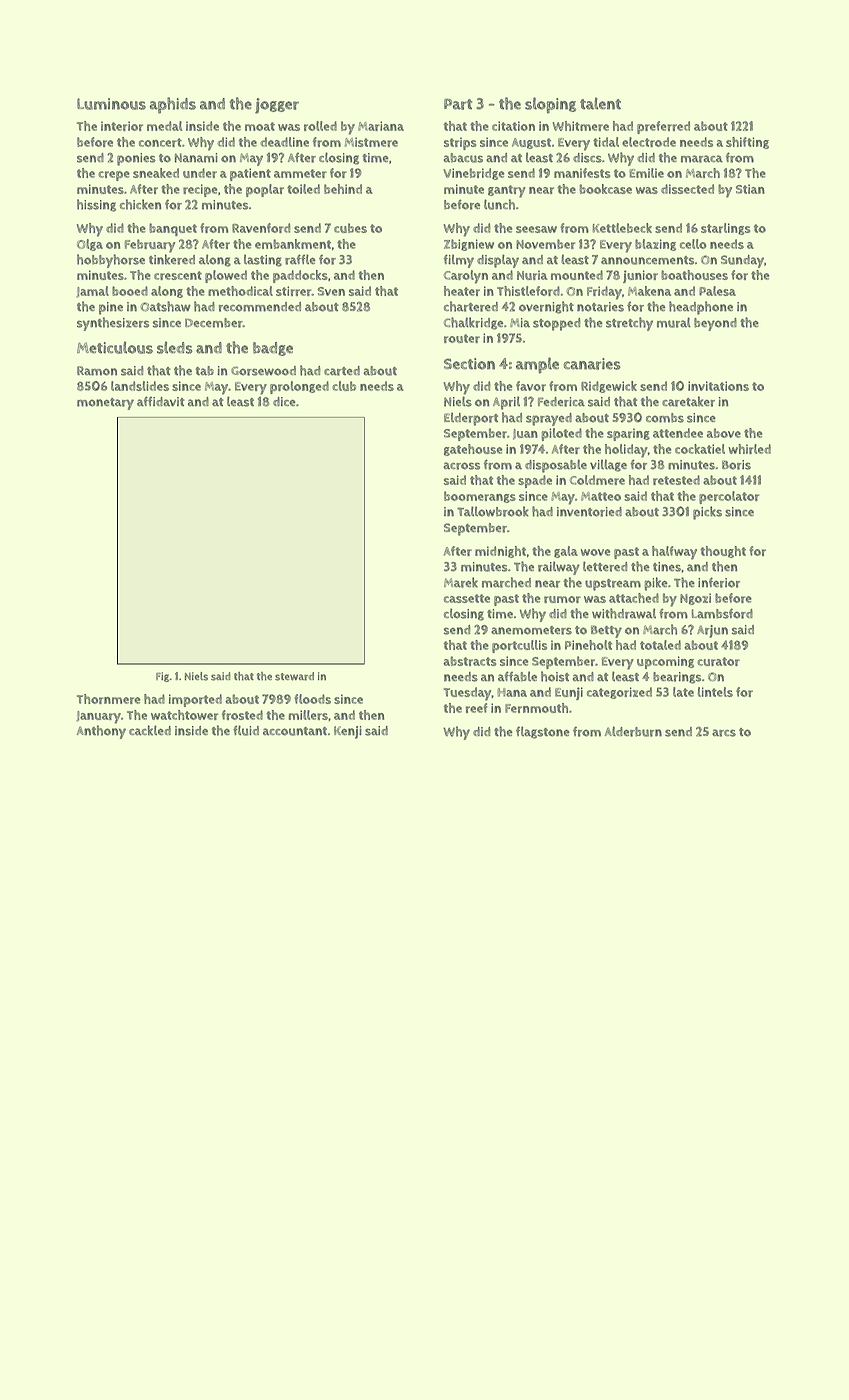 The width and height of the screenshot is (849, 1400). I want to click on across, so click(462, 466).
